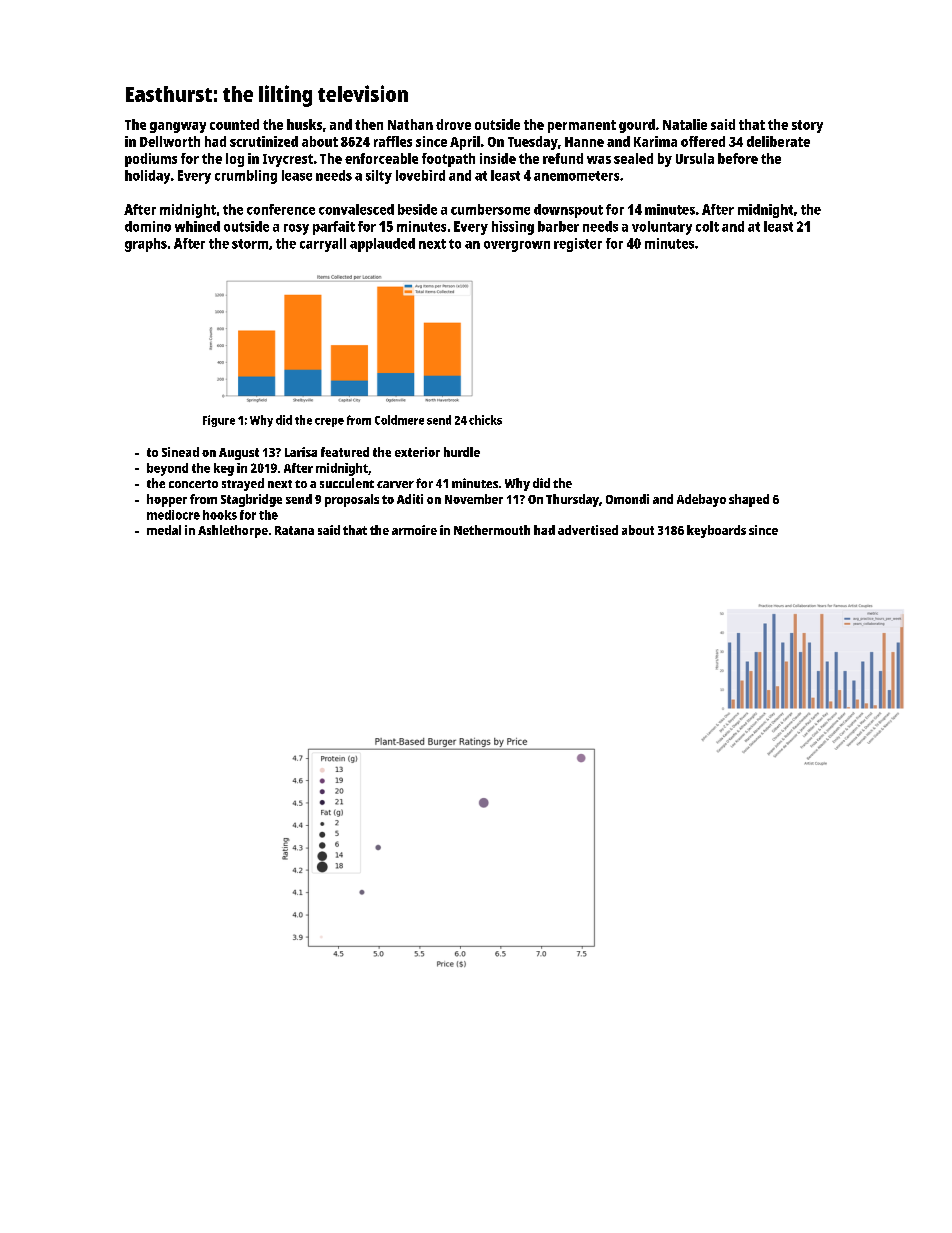 The height and width of the screenshot is (1233, 952). I want to click on storm, so click(250, 244).
